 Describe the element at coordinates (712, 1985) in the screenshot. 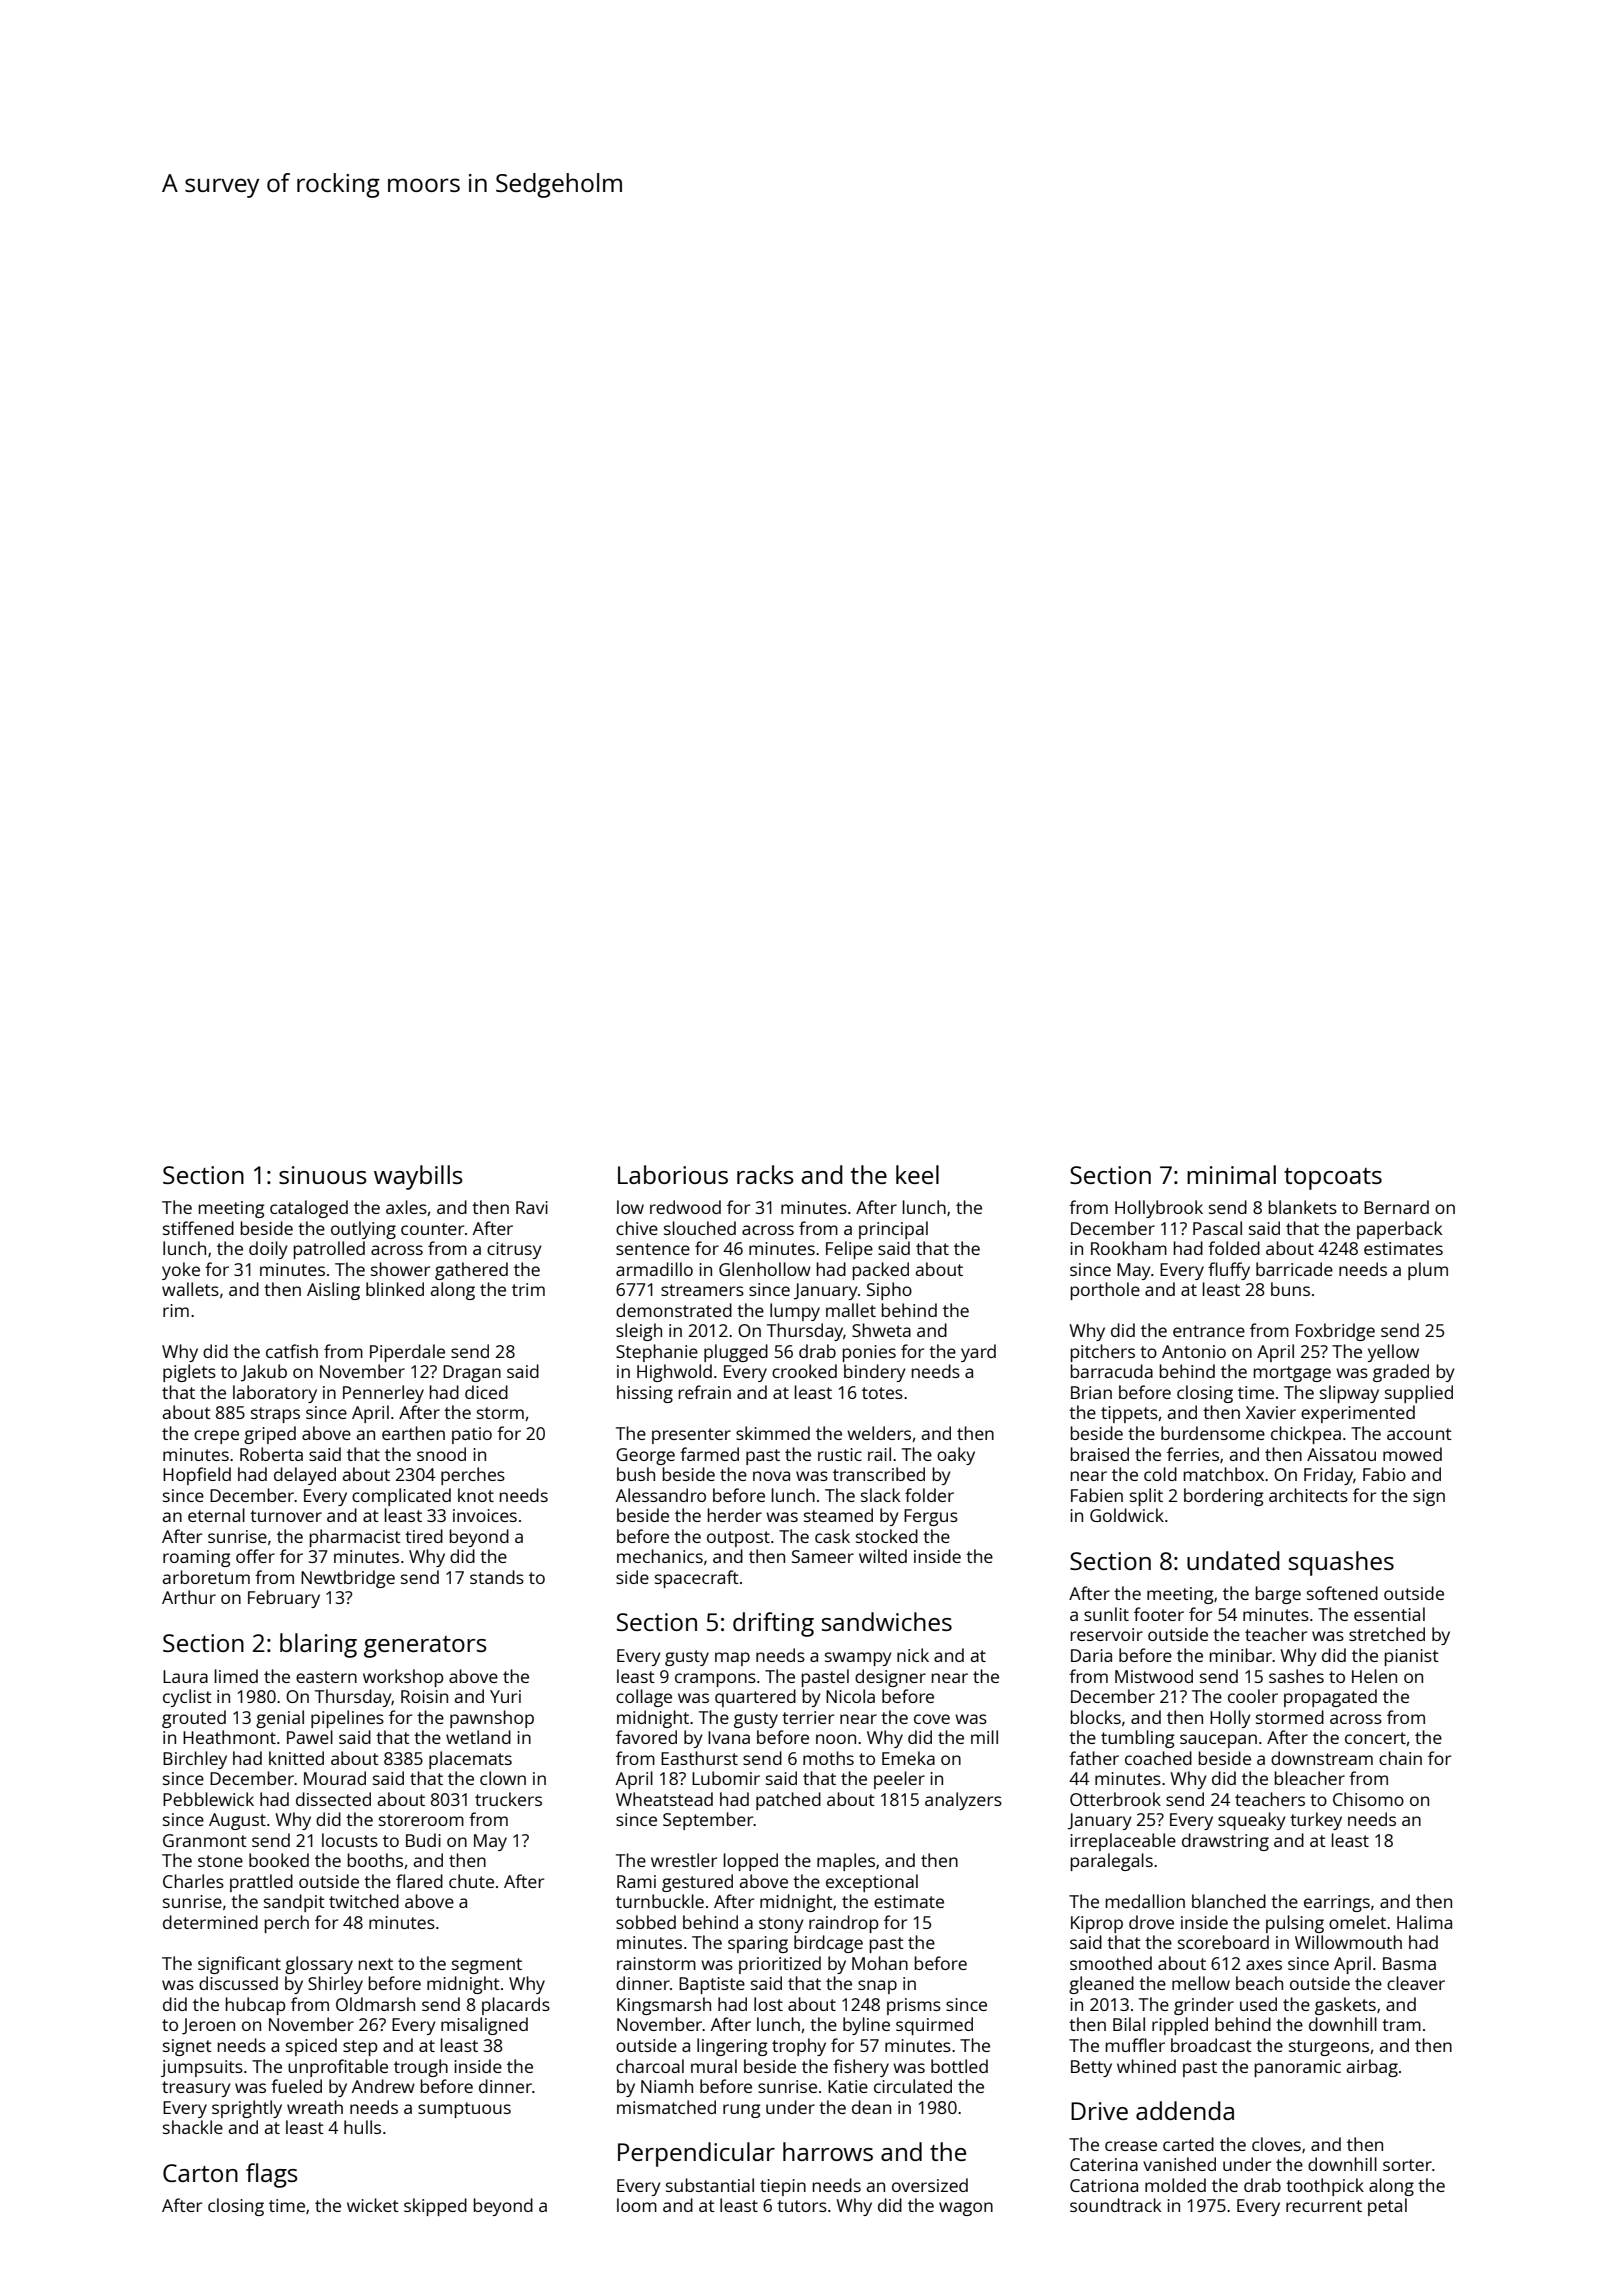

I see `Baptiste` at that location.
